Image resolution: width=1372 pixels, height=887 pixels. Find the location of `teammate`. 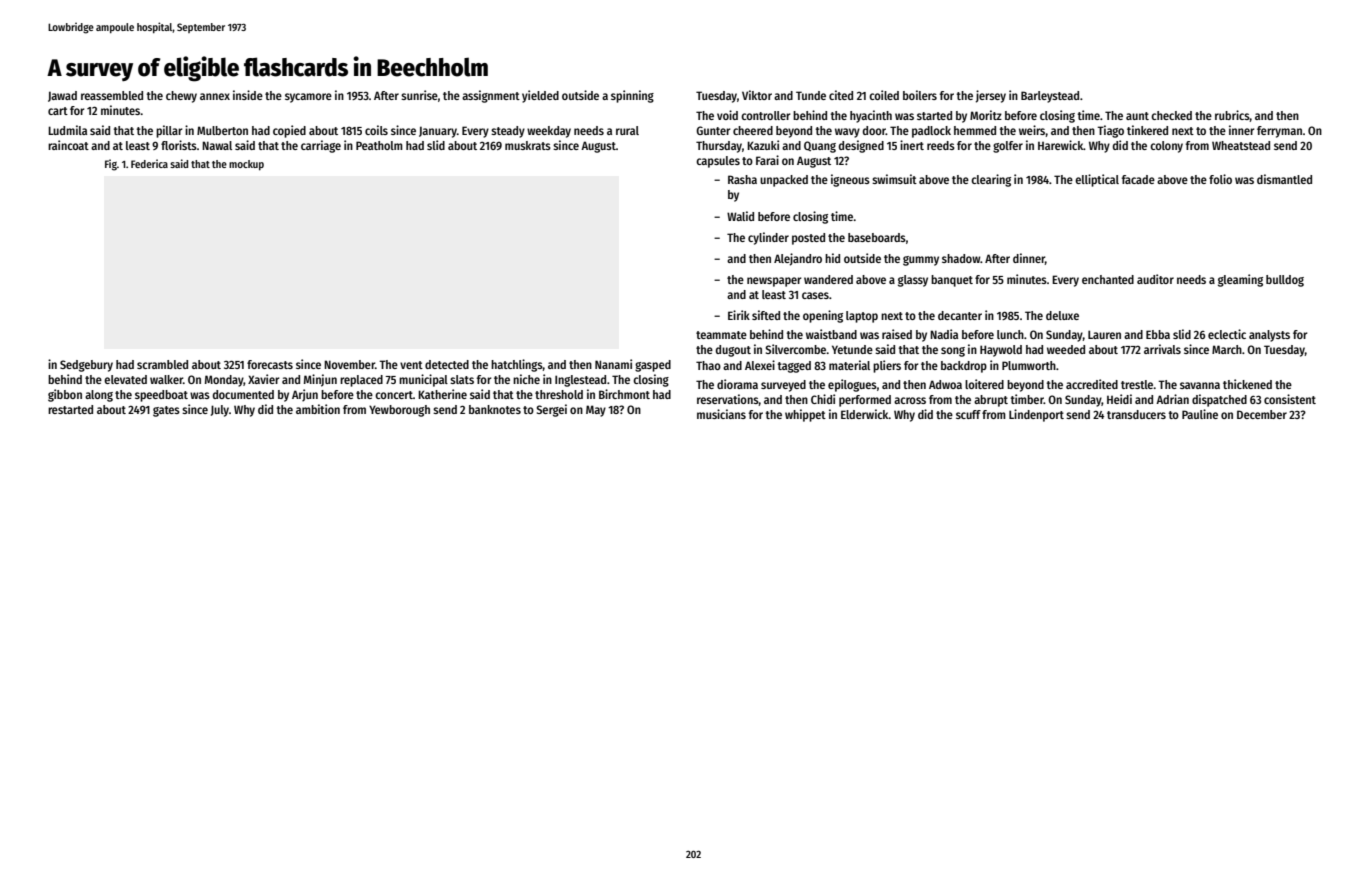

teammate is located at coordinates (721, 335).
